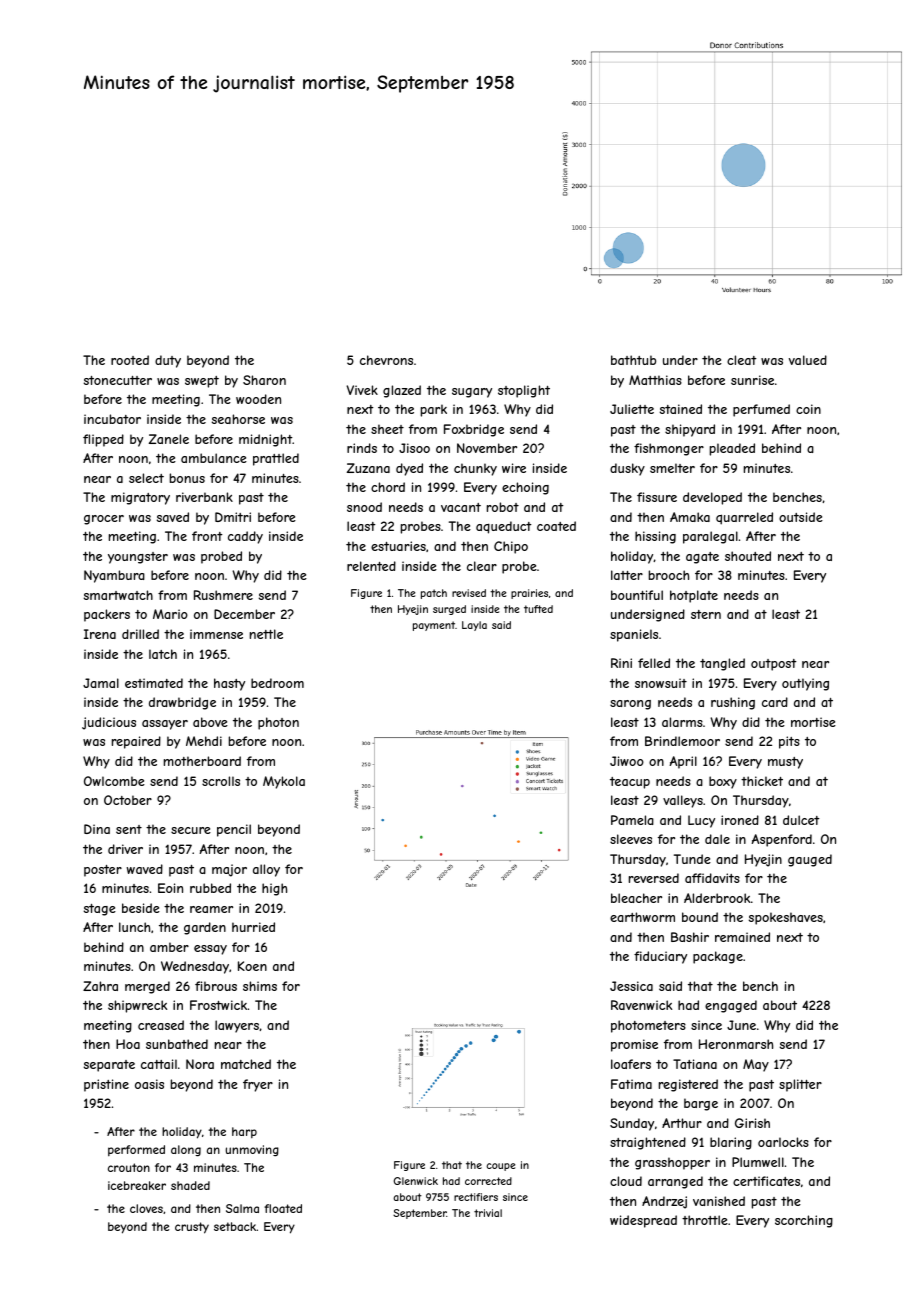 This screenshot has height=1308, width=924. What do you see at coordinates (386, 360) in the screenshot?
I see `chevrons` at bounding box center [386, 360].
